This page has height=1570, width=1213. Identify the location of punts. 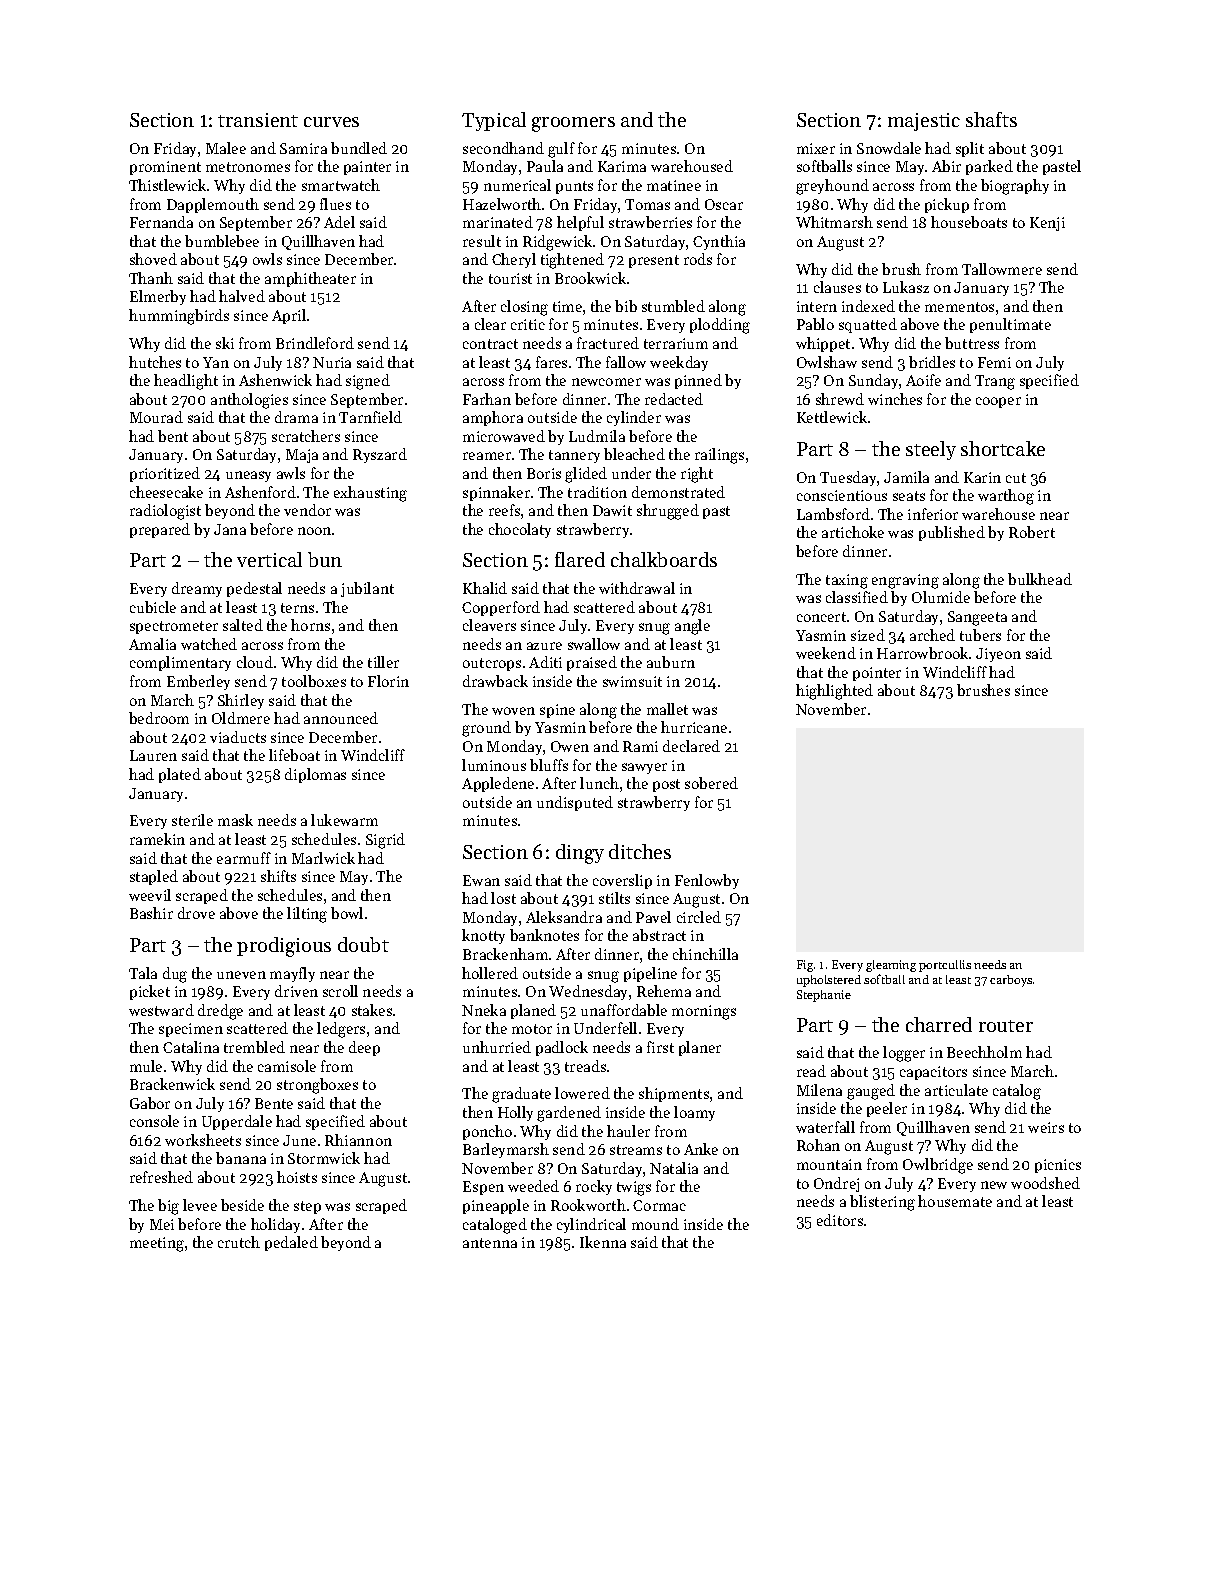
(574, 187).
